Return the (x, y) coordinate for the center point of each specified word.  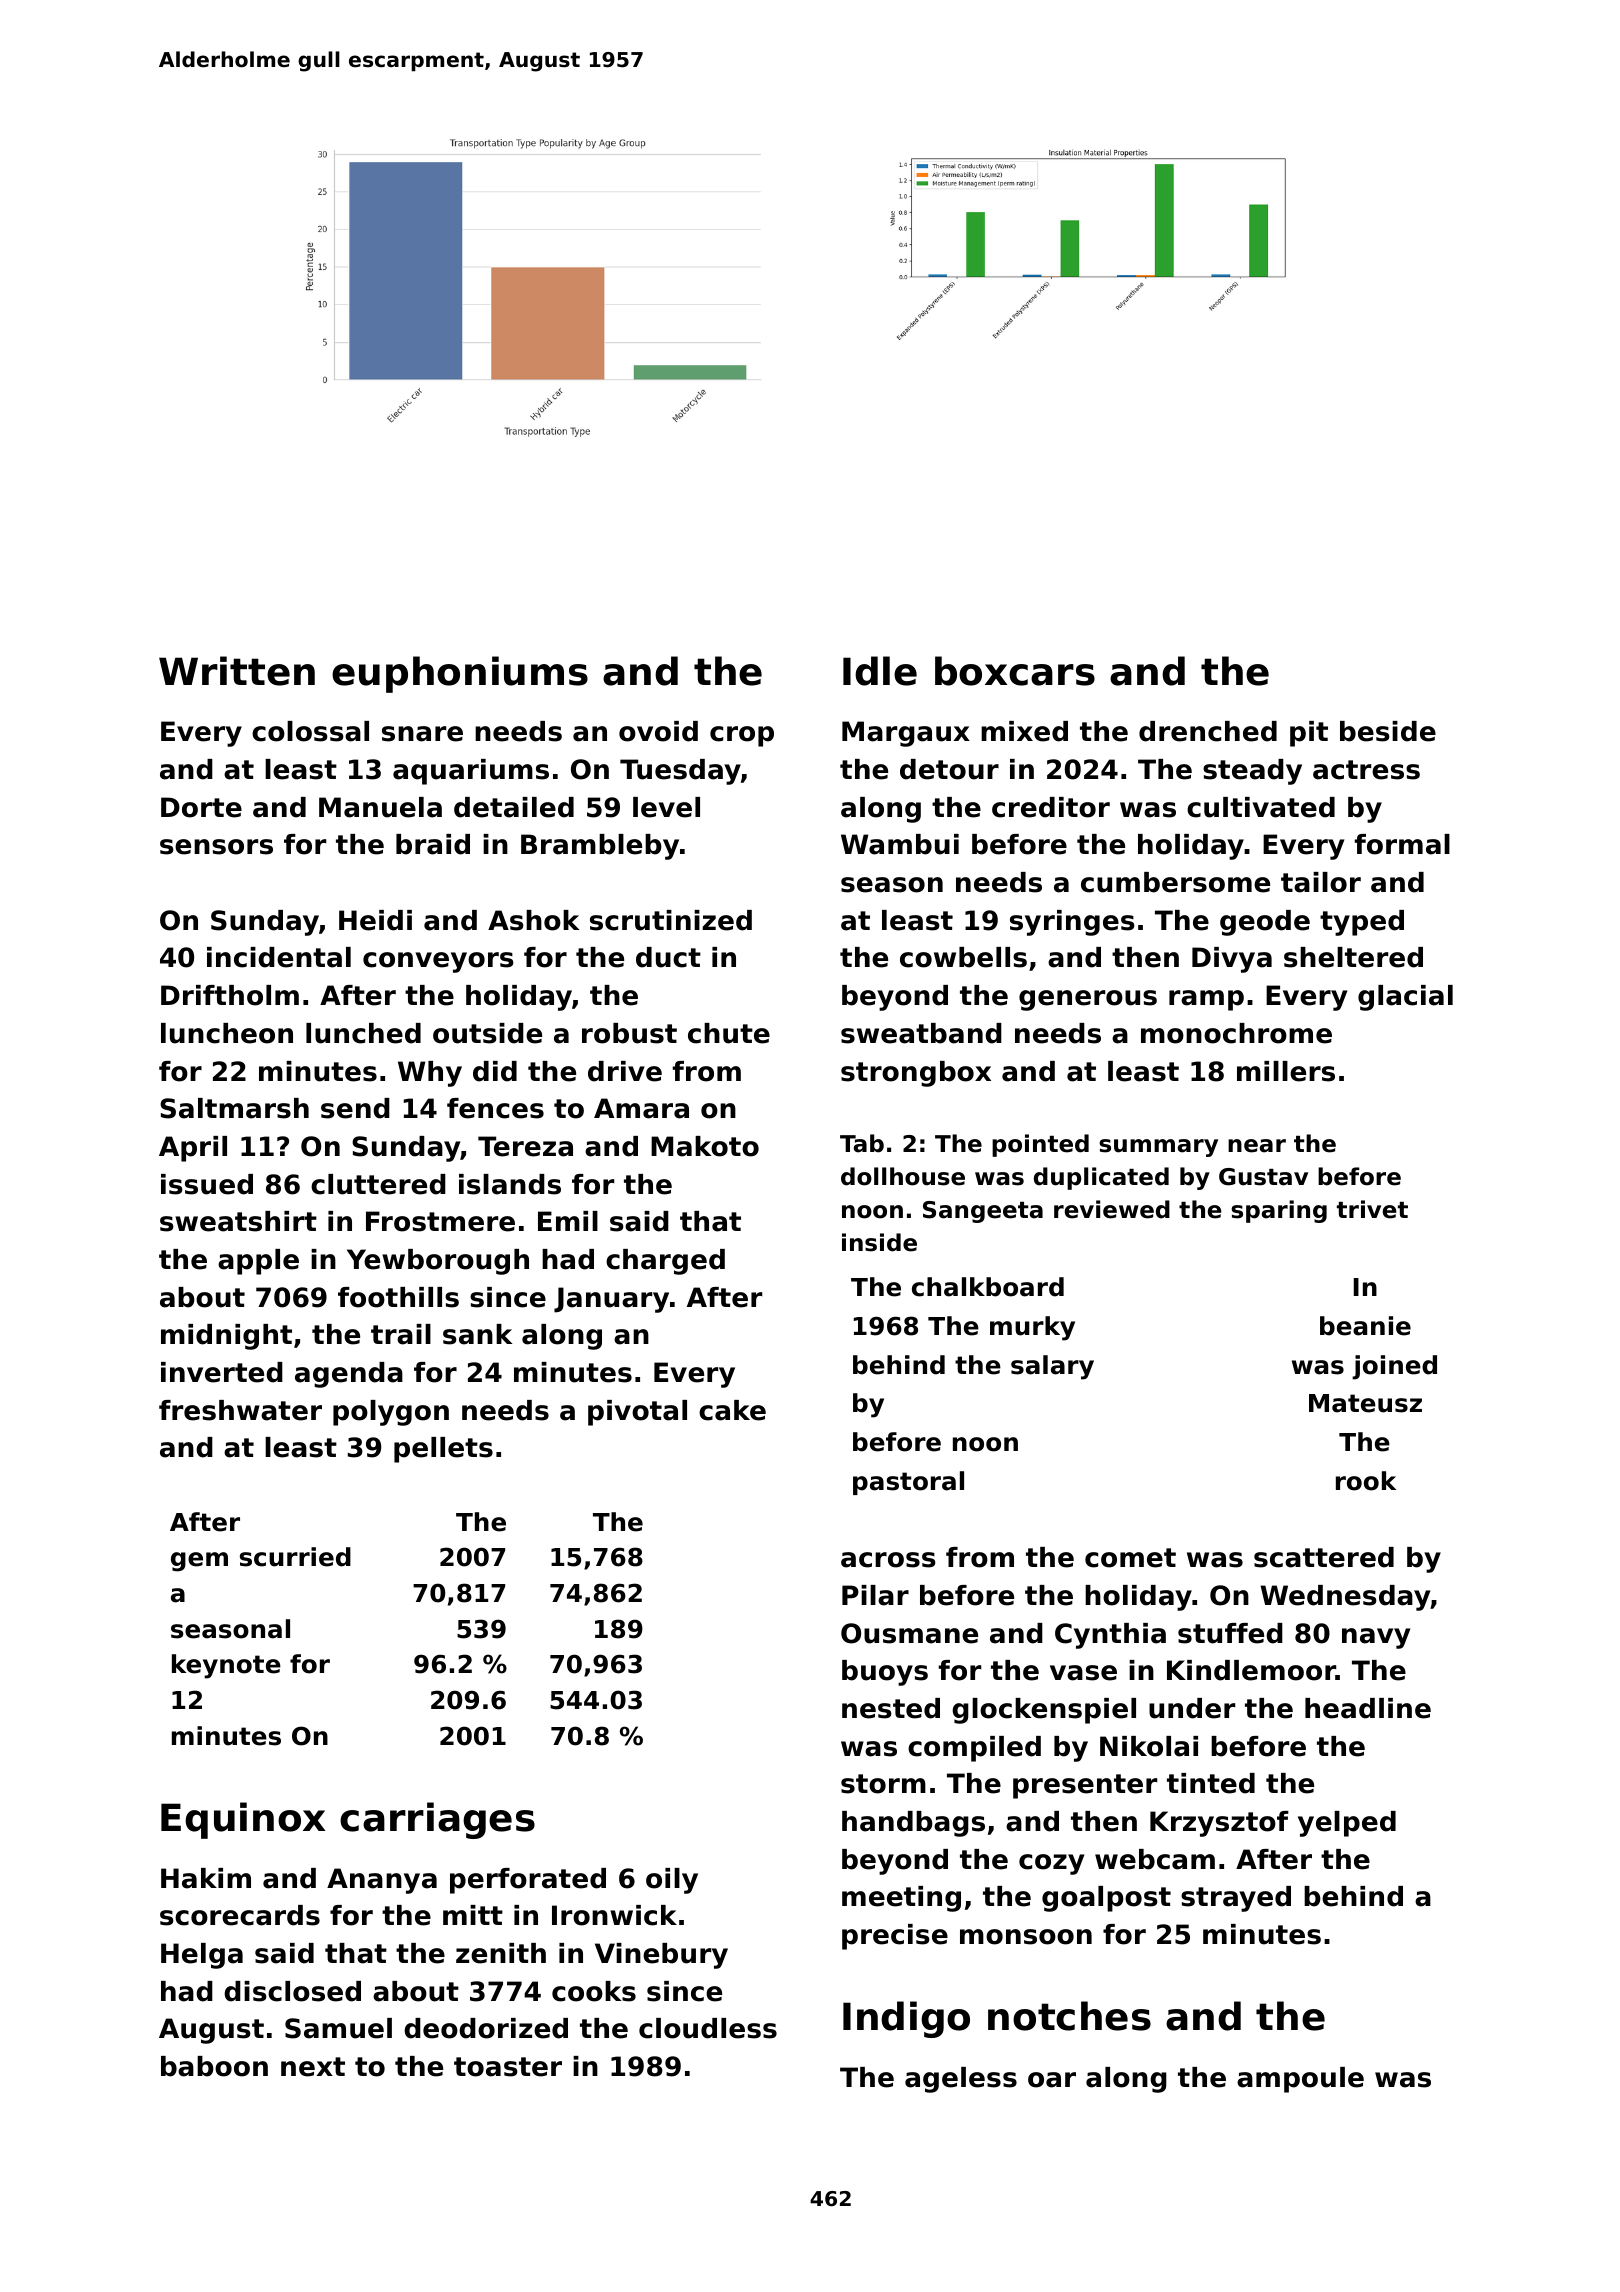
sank (477, 1334)
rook (1366, 1481)
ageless (961, 2080)
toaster (508, 2067)
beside (1388, 731)
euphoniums (460, 674)
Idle (880, 671)
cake (732, 1410)
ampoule (1300, 2080)
